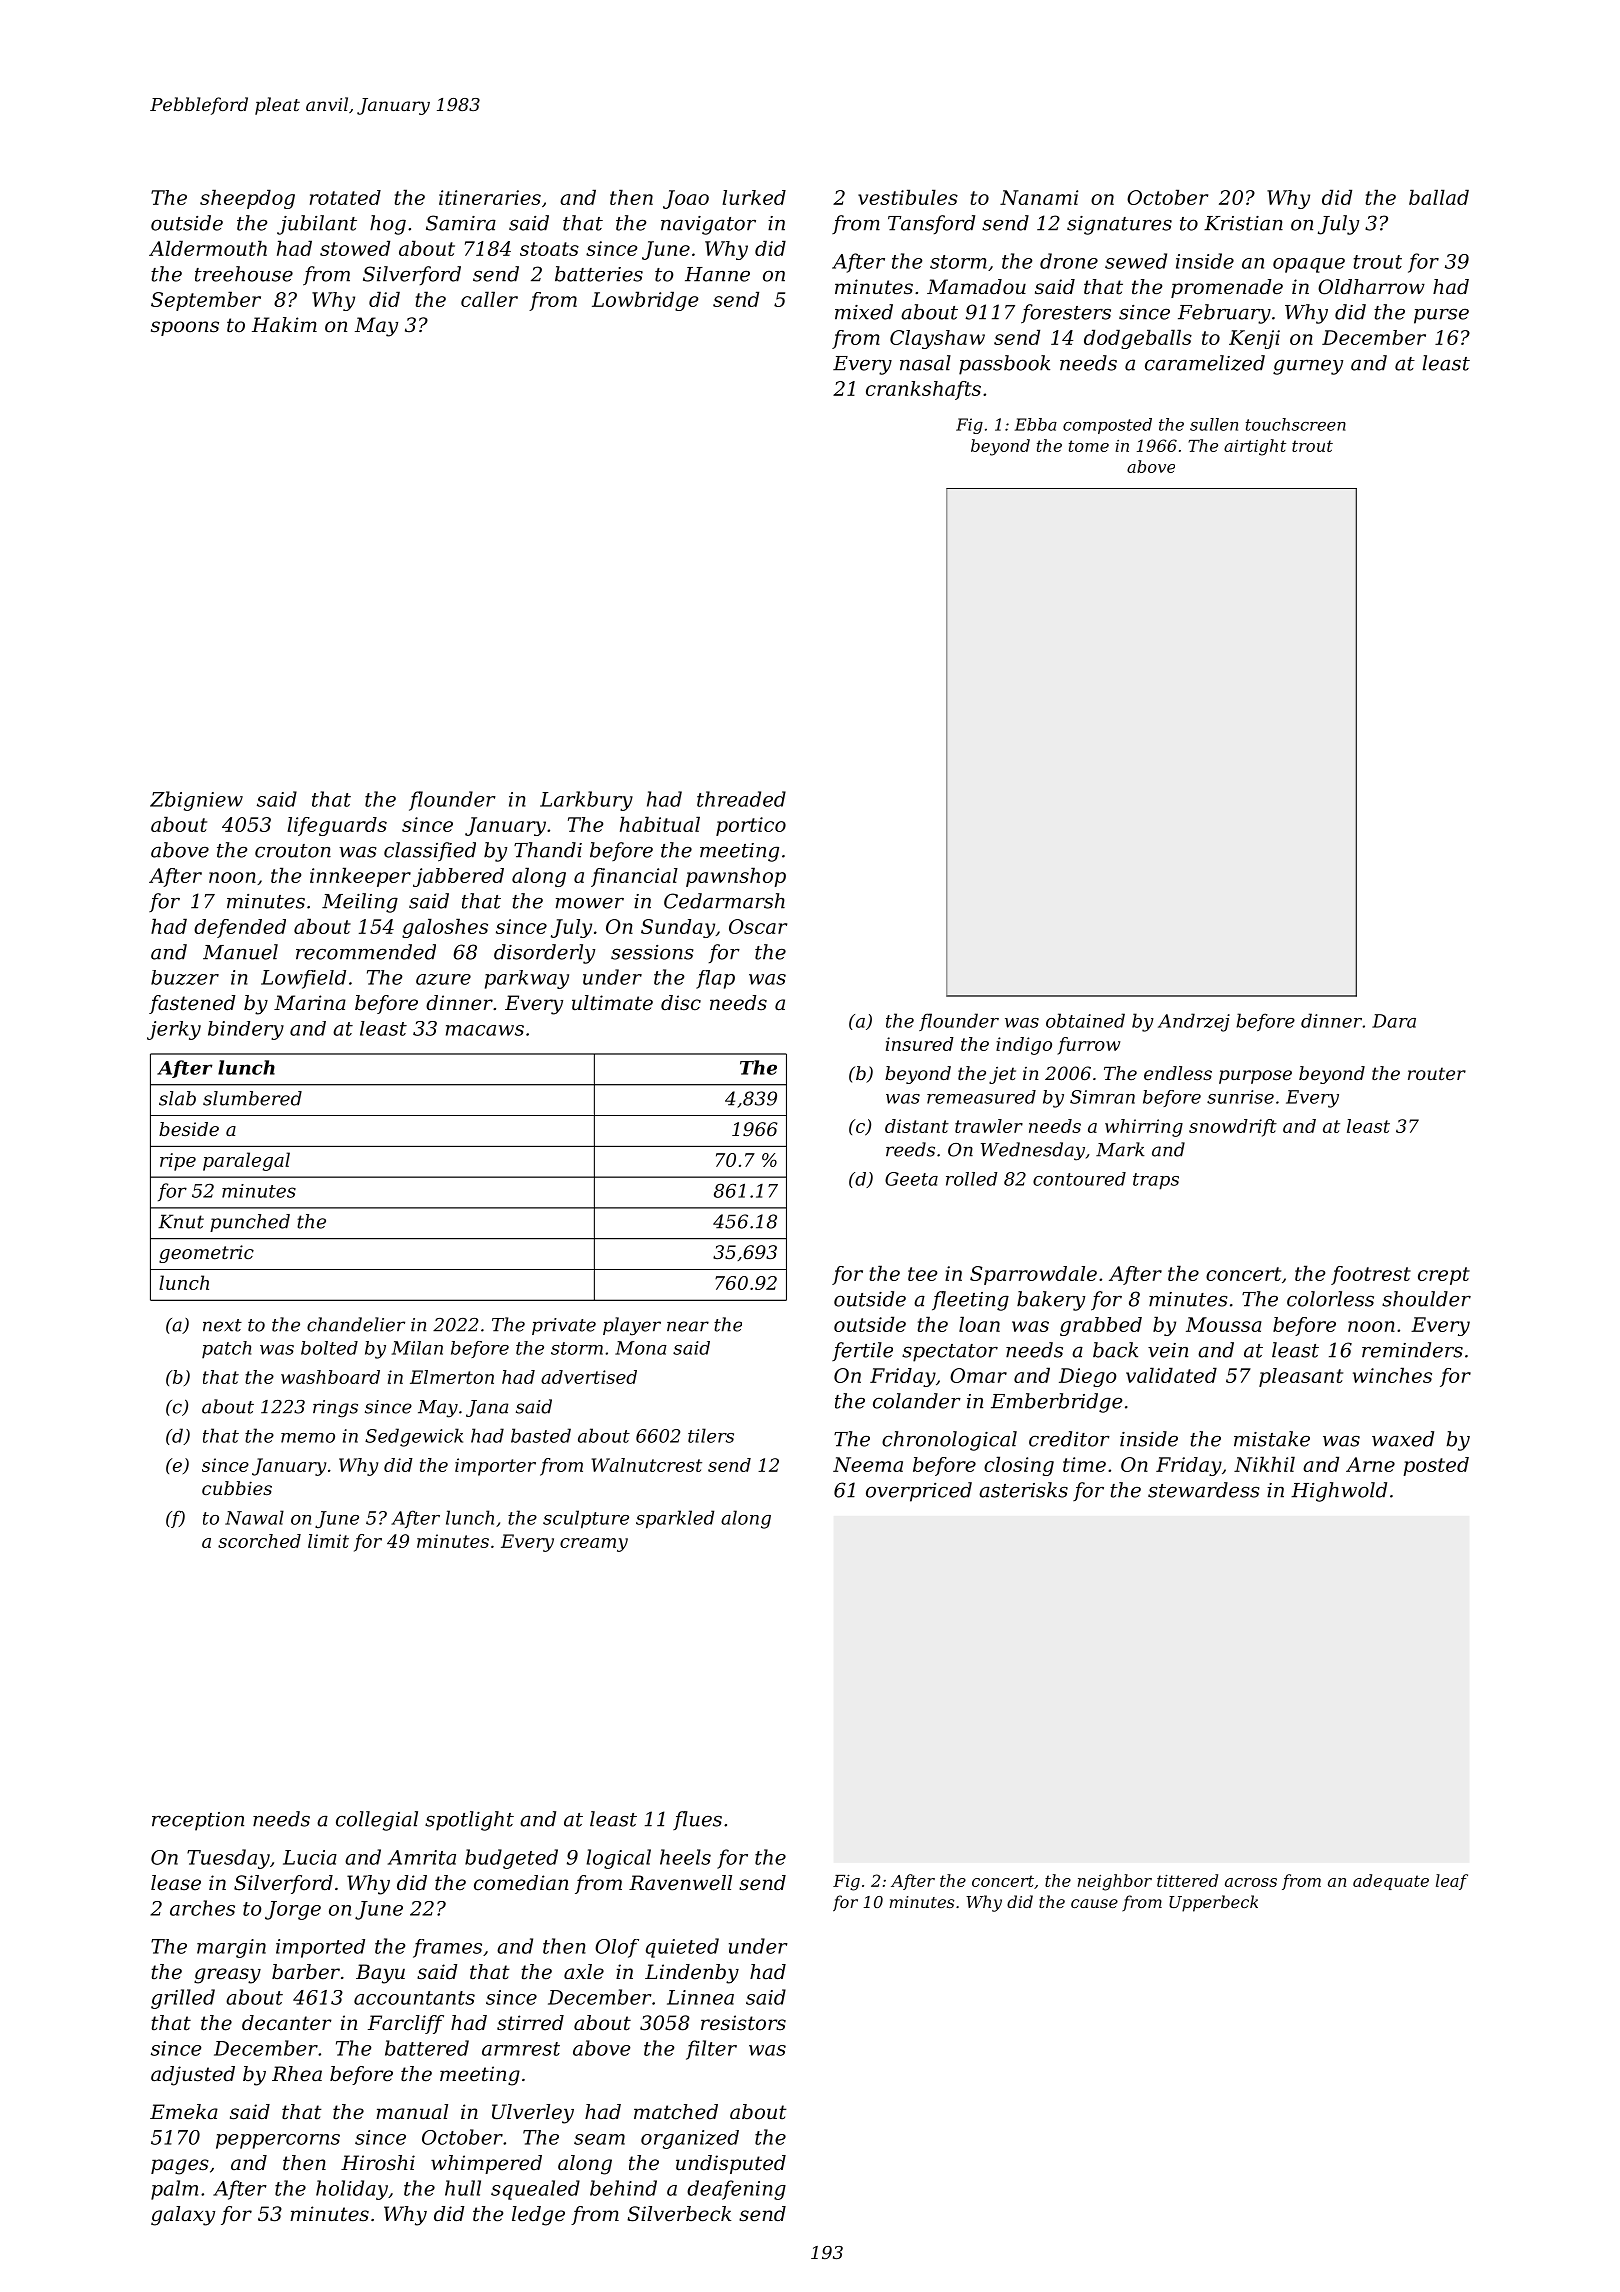  I want to click on Joao, so click(686, 199).
